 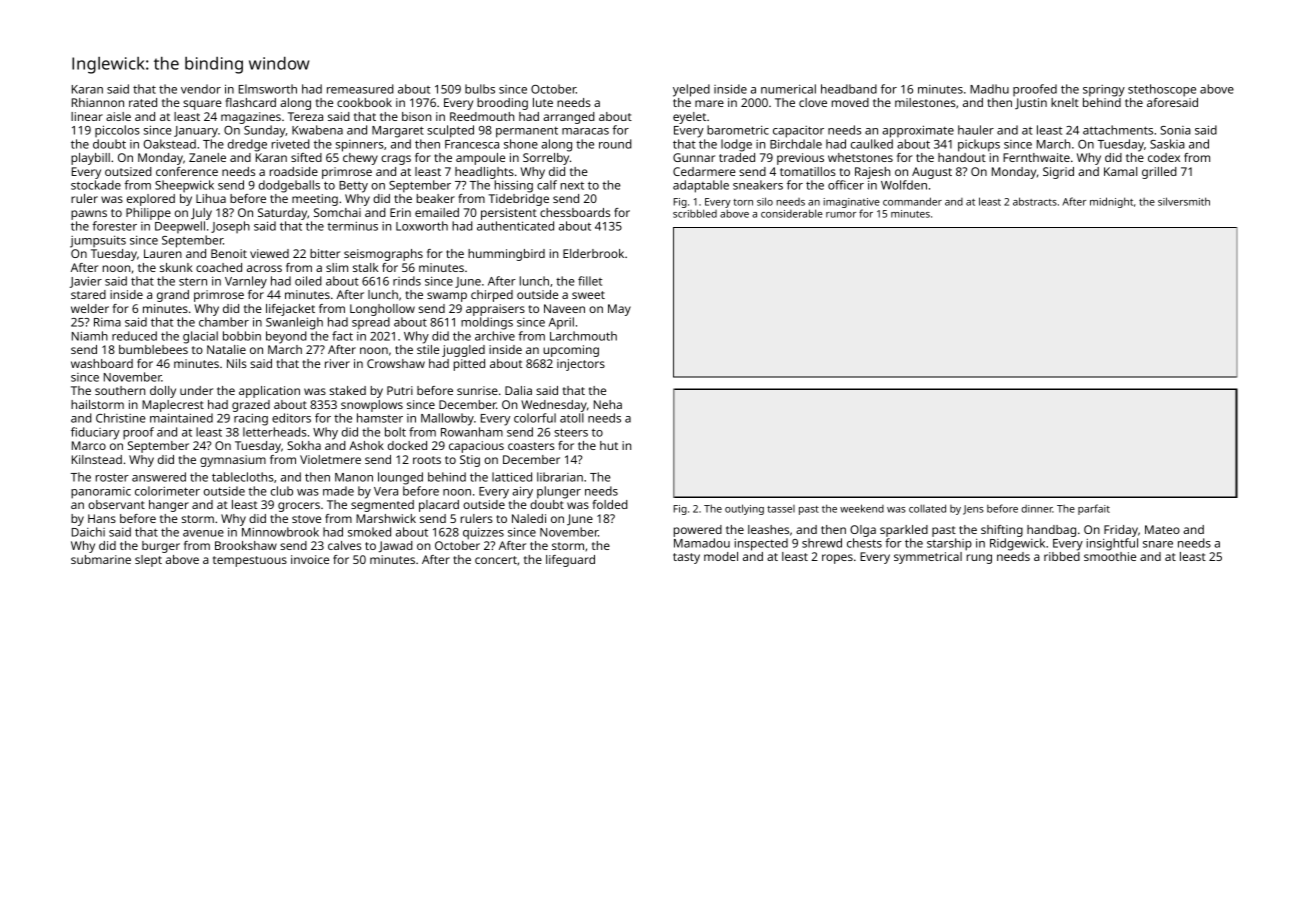 I want to click on Lihua, so click(x=211, y=198).
